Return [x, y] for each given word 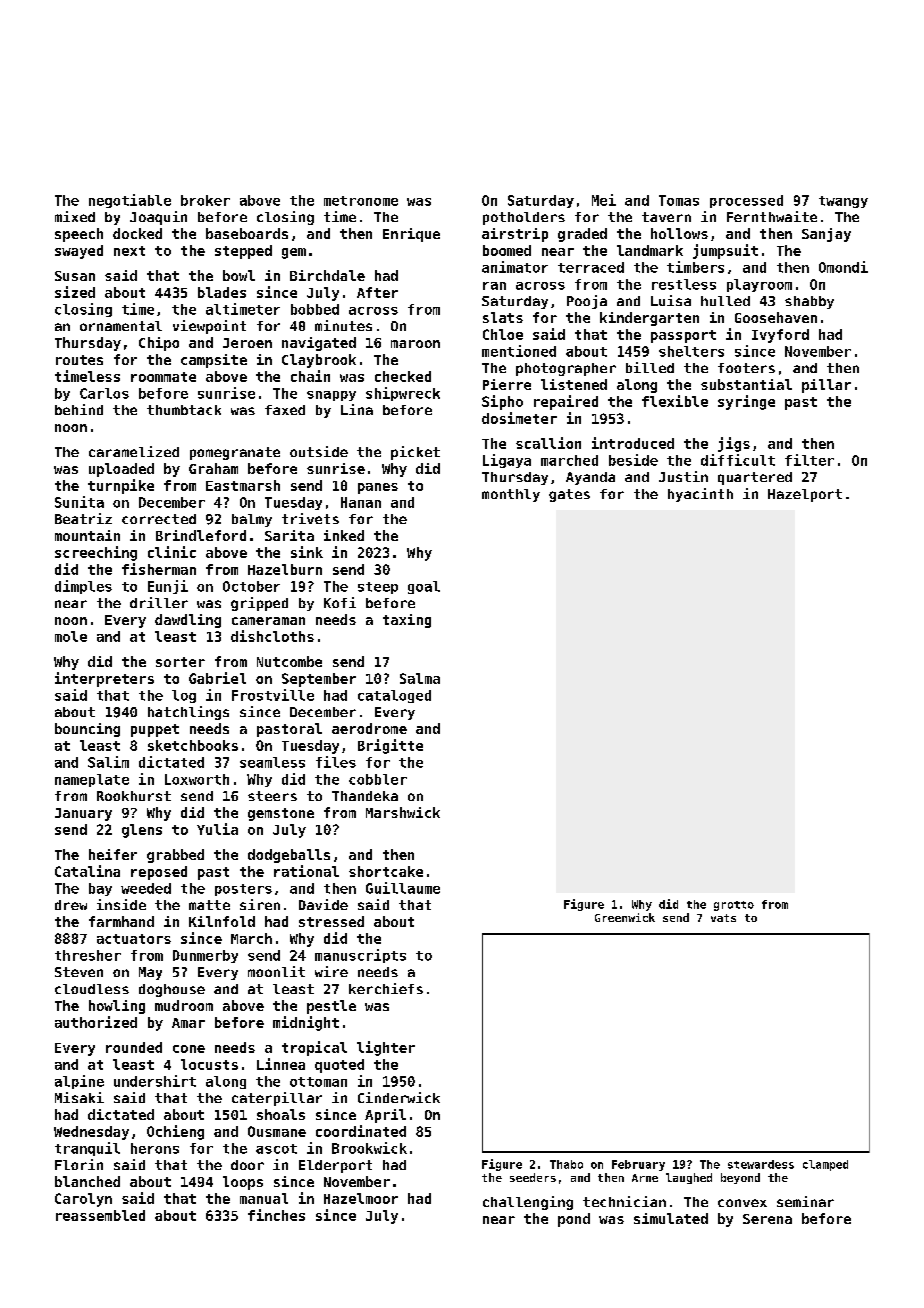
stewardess [761, 1164]
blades [222, 292]
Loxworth [197, 779]
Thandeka [365, 796]
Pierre [507, 384]
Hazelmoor [361, 1198]
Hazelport [805, 495]
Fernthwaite [772, 216]
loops [243, 1183]
